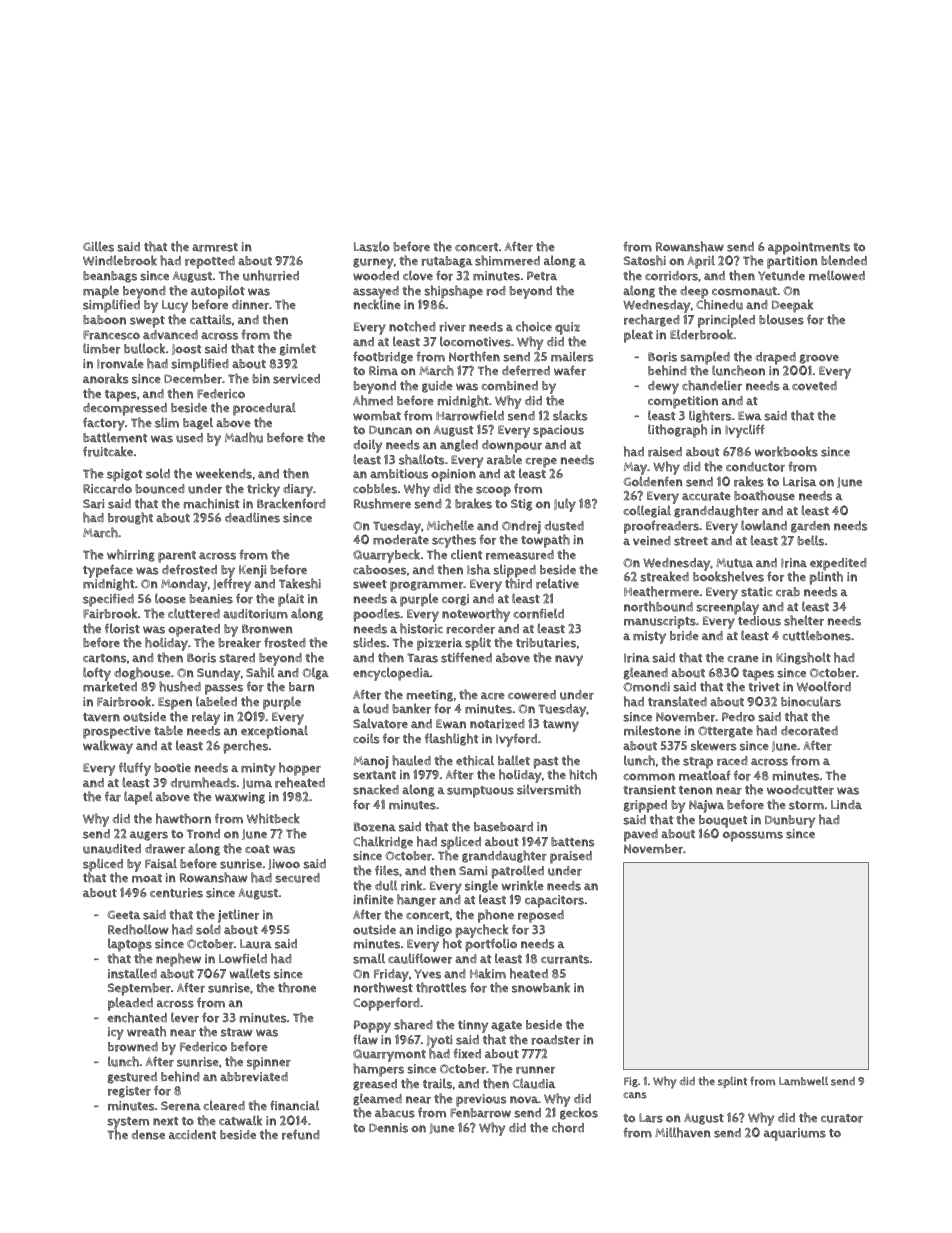 The width and height of the image is (952, 1233). I want to click on Dennis, so click(388, 1128).
